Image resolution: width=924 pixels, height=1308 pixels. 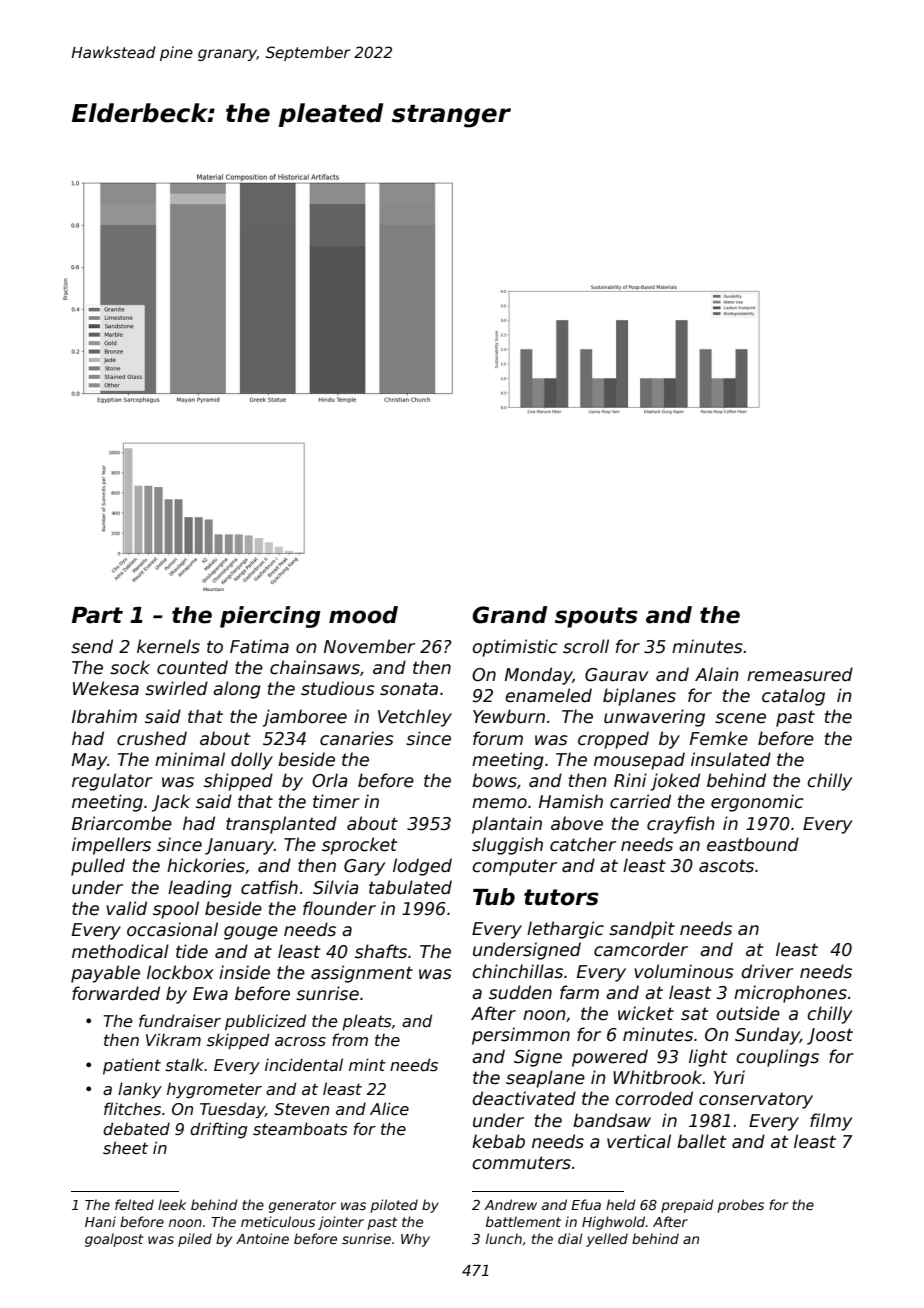 I want to click on shipped, so click(x=238, y=782).
